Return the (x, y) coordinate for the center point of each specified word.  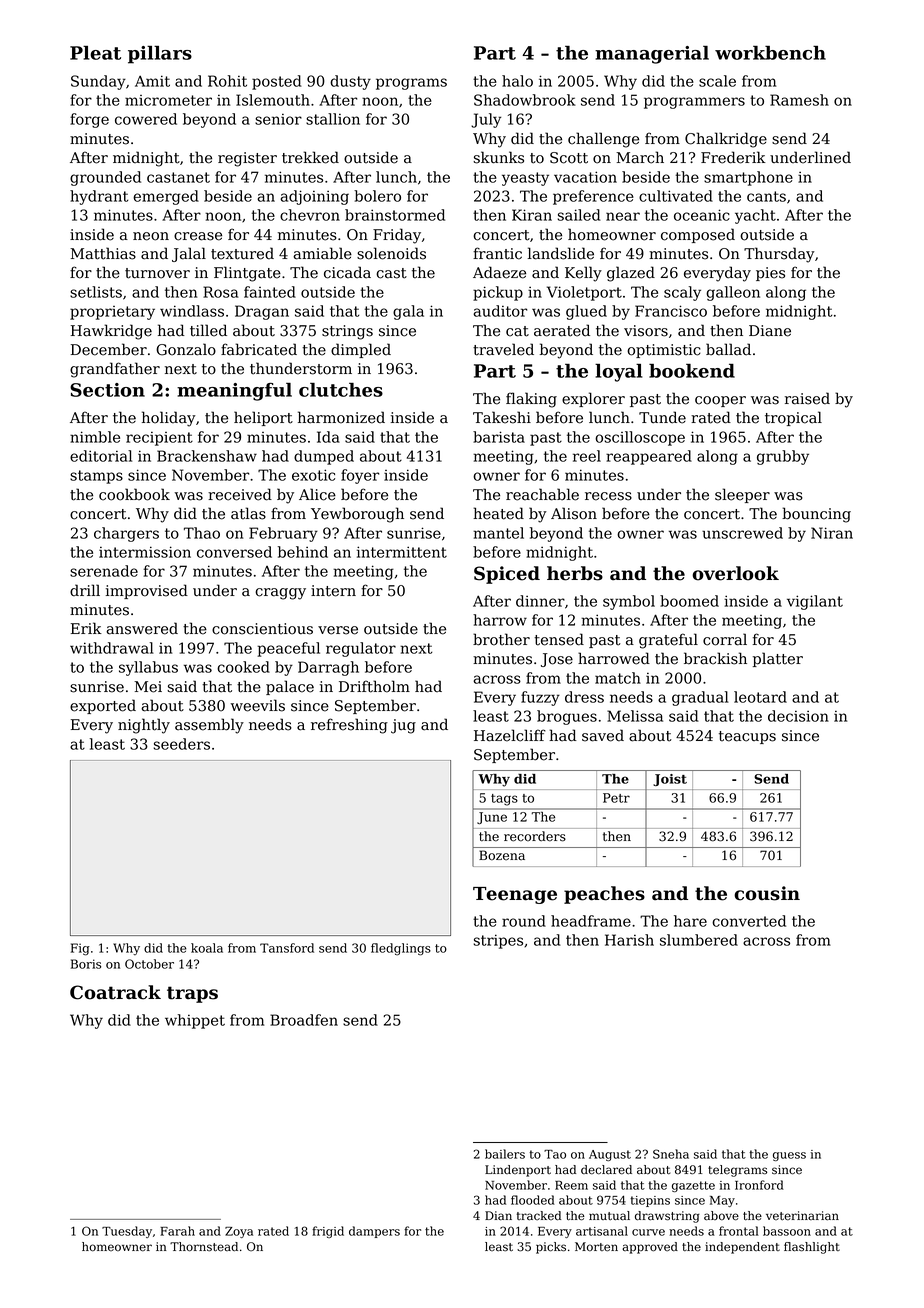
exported (103, 706)
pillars (160, 54)
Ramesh (799, 100)
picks (551, 1248)
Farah (177, 1231)
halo (517, 81)
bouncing (816, 515)
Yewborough (357, 515)
